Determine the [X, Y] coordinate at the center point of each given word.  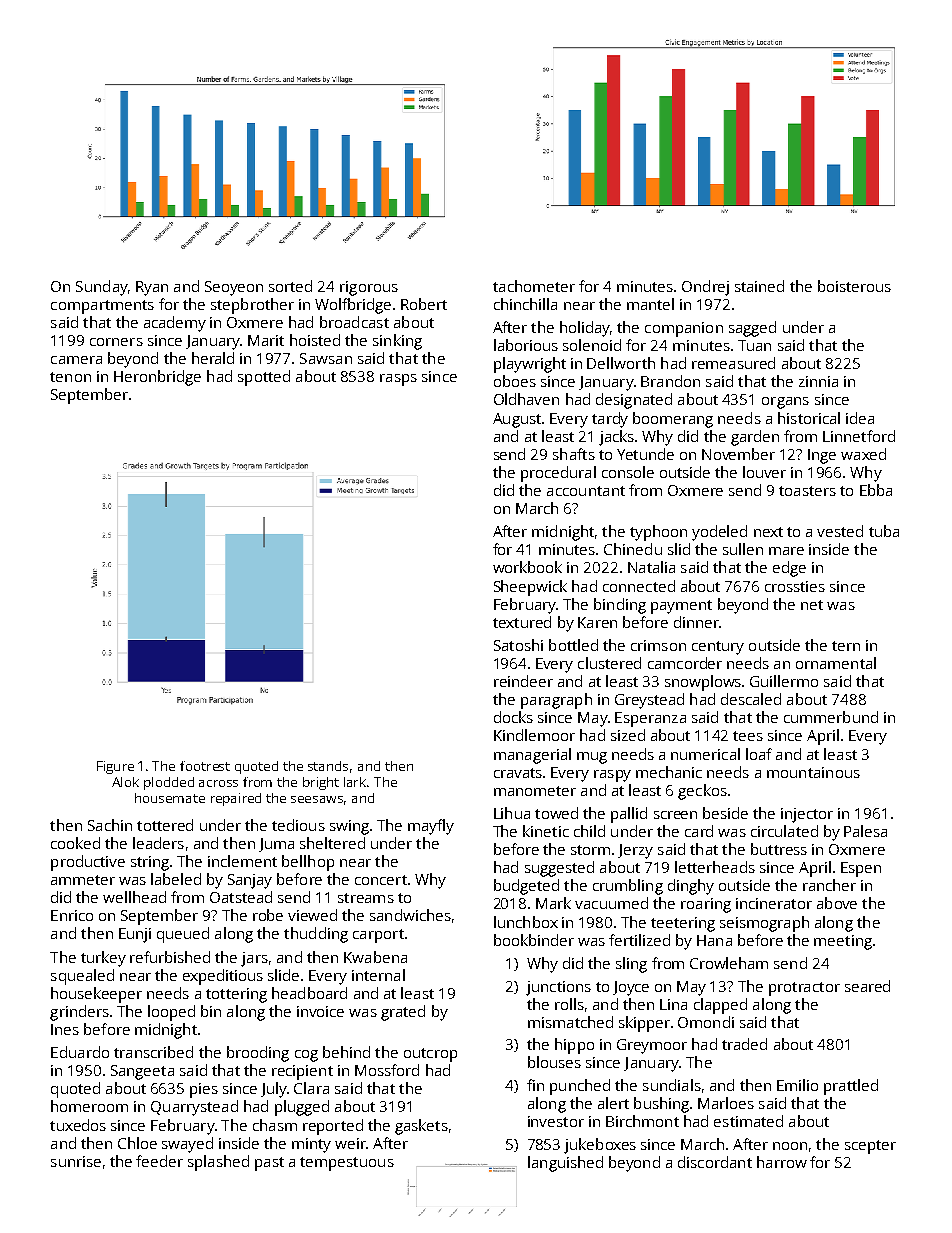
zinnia [818, 381]
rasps [398, 380]
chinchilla [525, 304]
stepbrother [252, 306]
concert [381, 880]
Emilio [797, 1085]
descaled [751, 699]
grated [403, 1013]
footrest [205, 766]
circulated [784, 831]
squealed [82, 977]
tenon [70, 377]
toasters [807, 491]
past [269, 1164]
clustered [609, 663]
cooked [75, 843]
